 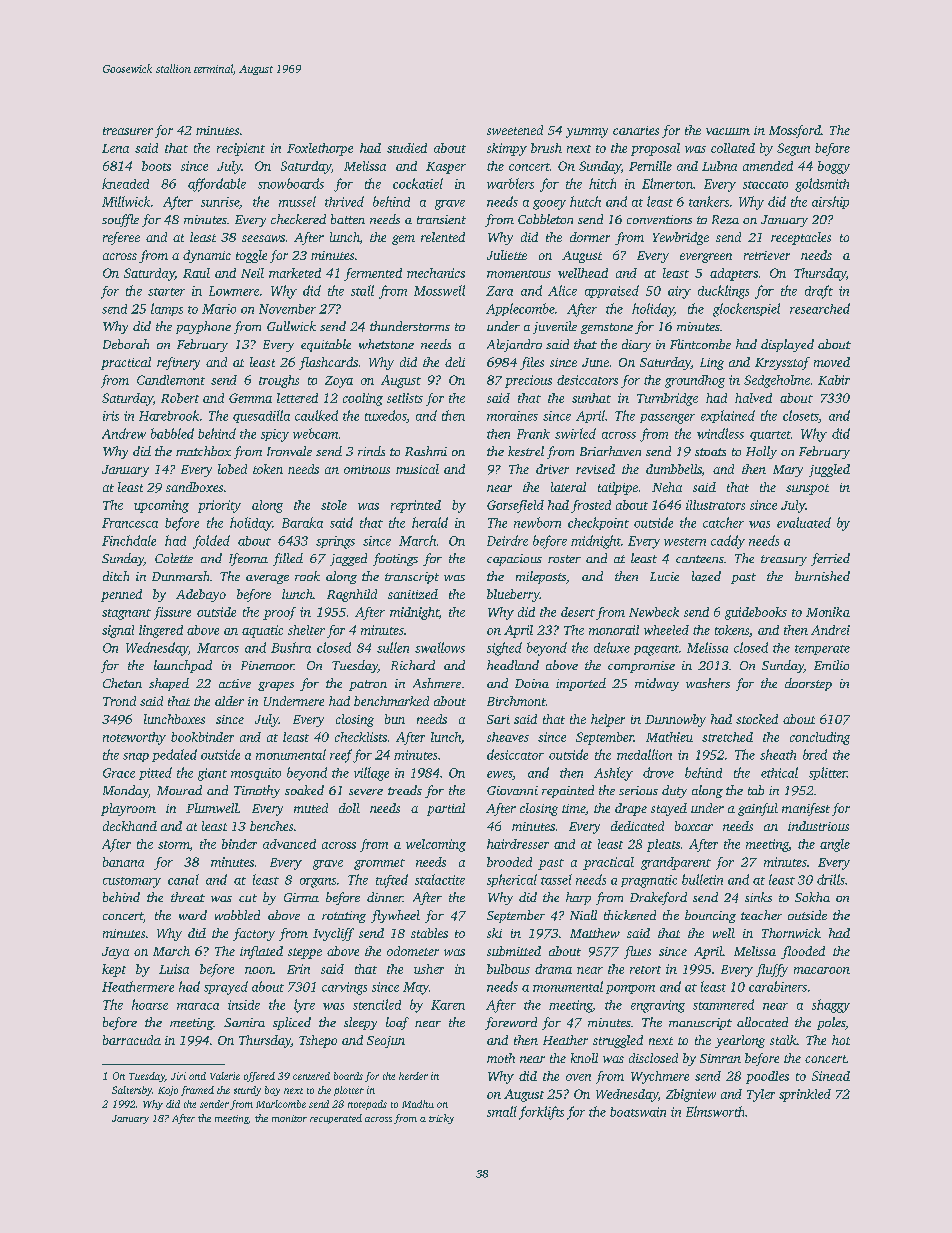 I want to click on Thornwick, so click(x=791, y=933).
